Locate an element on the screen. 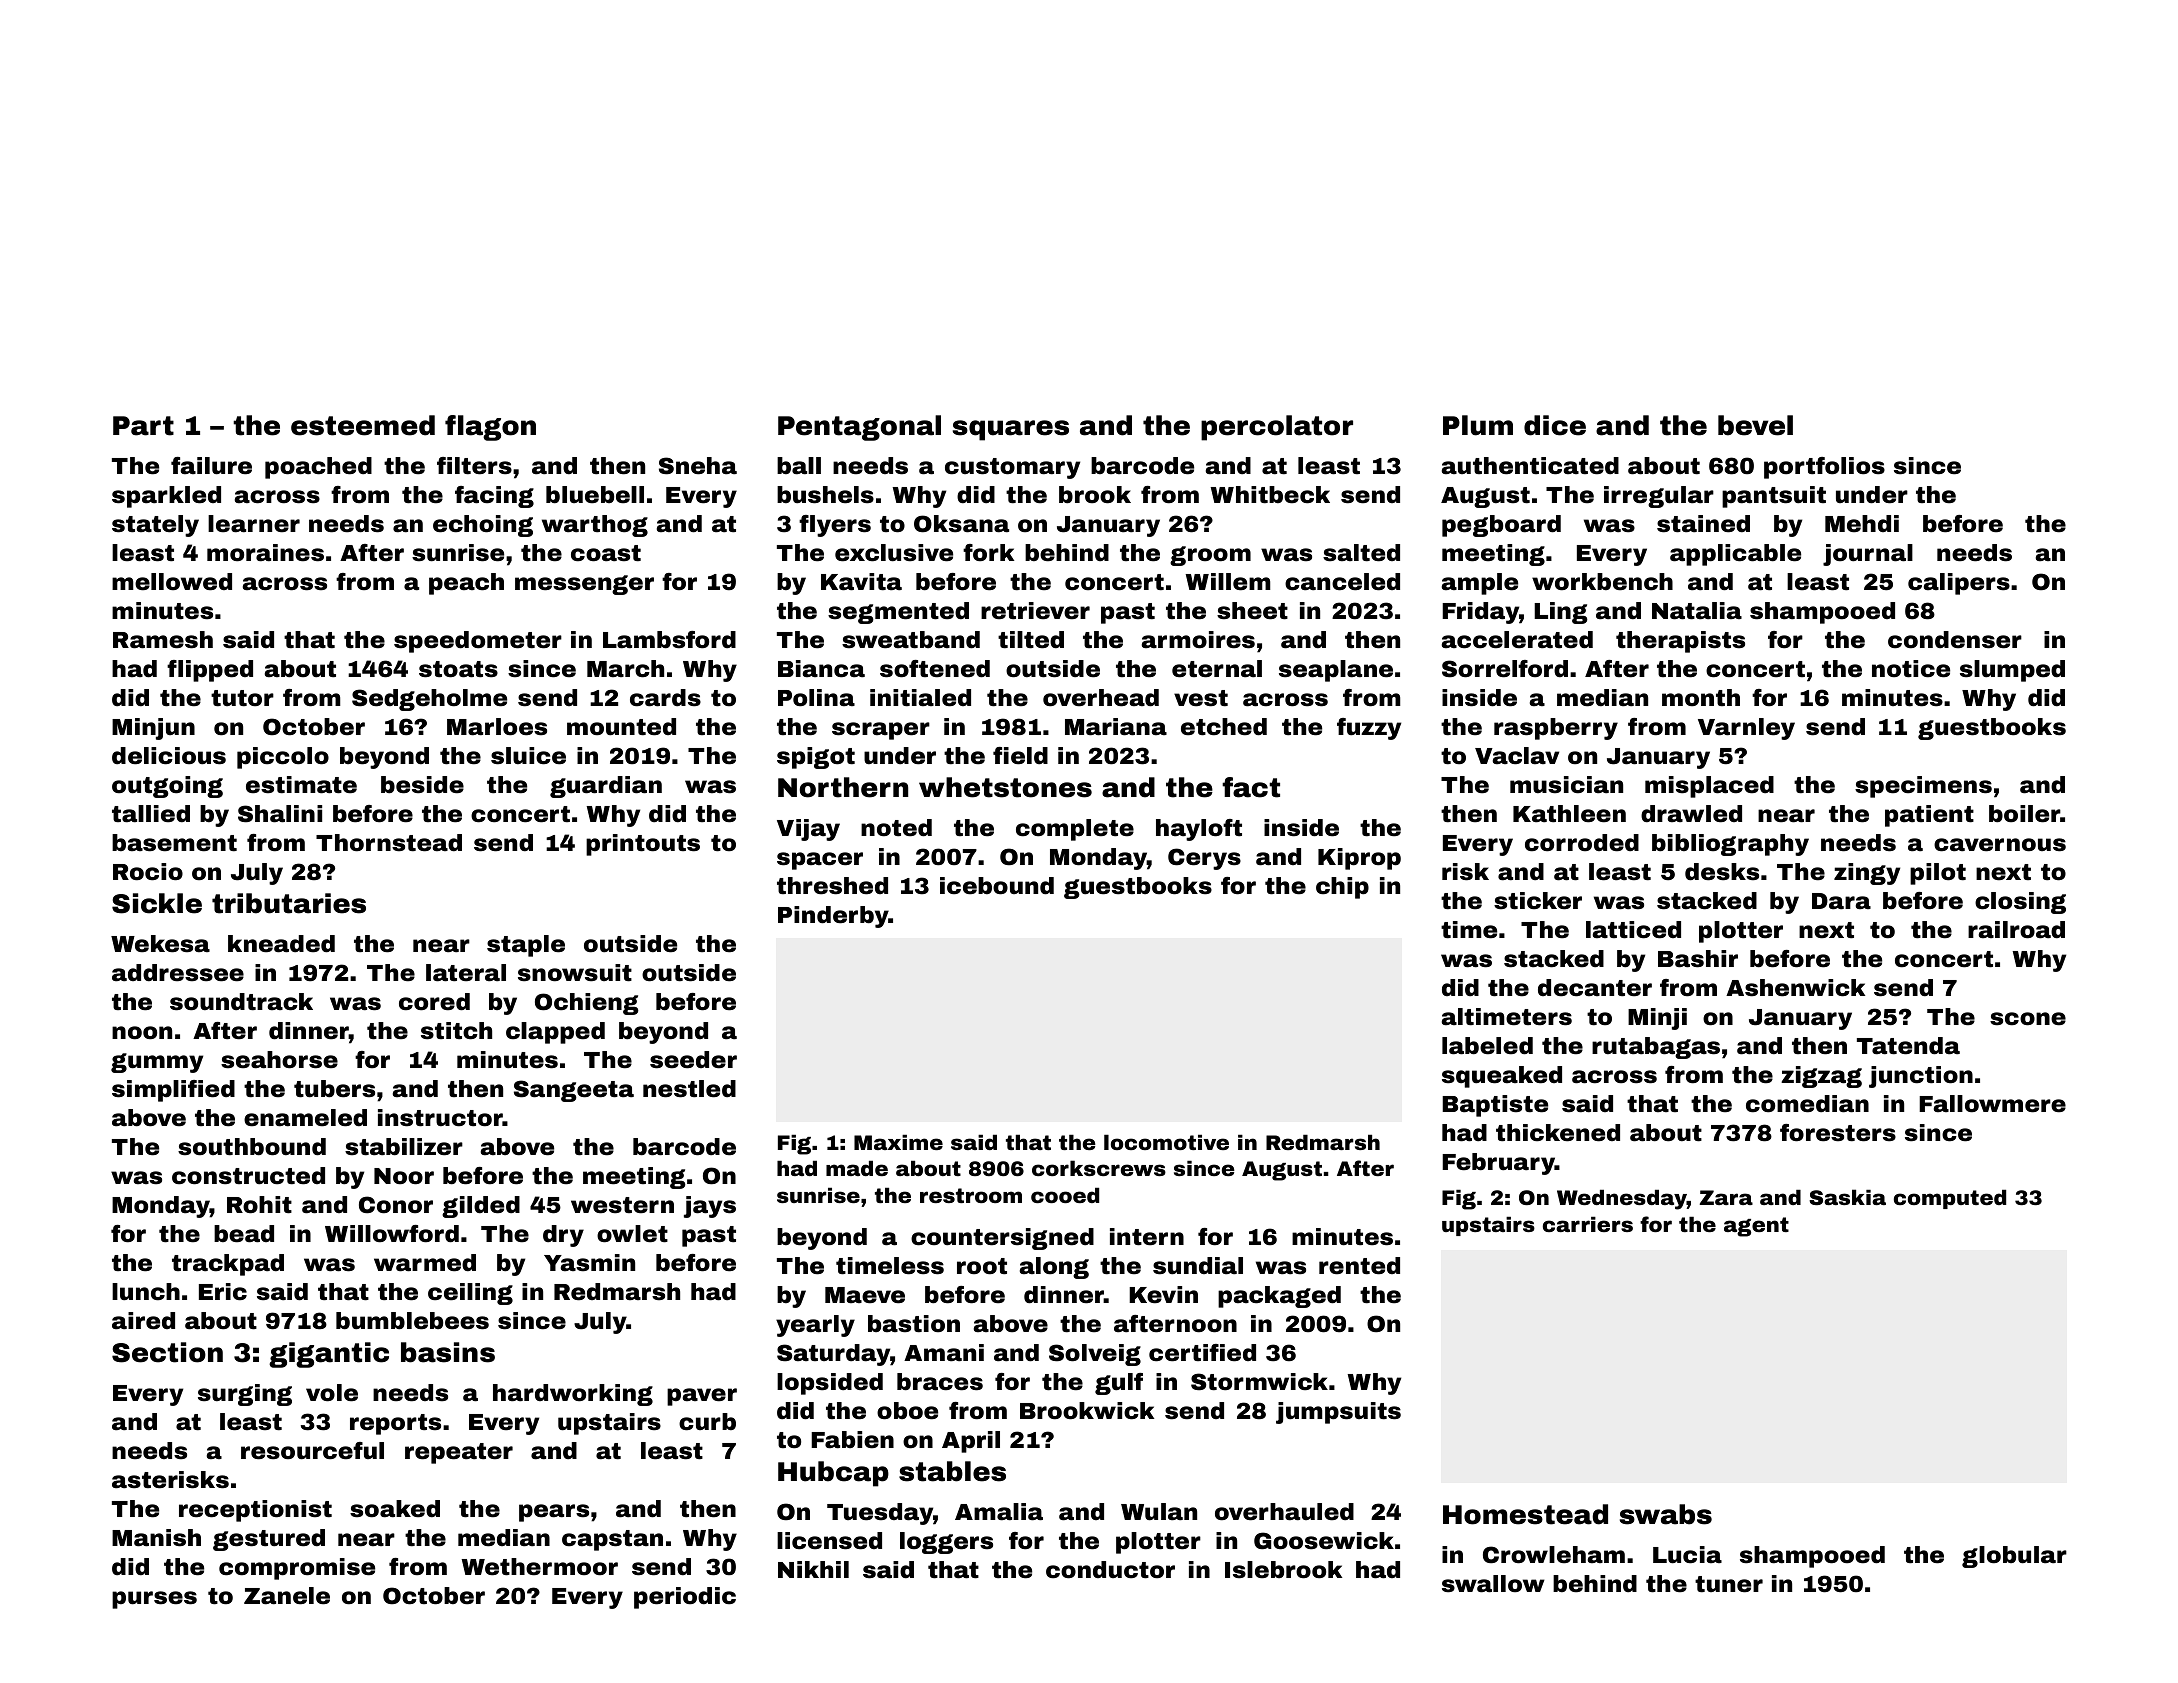 The width and height of the screenshot is (2178, 1683). customary is located at coordinates (1012, 468).
